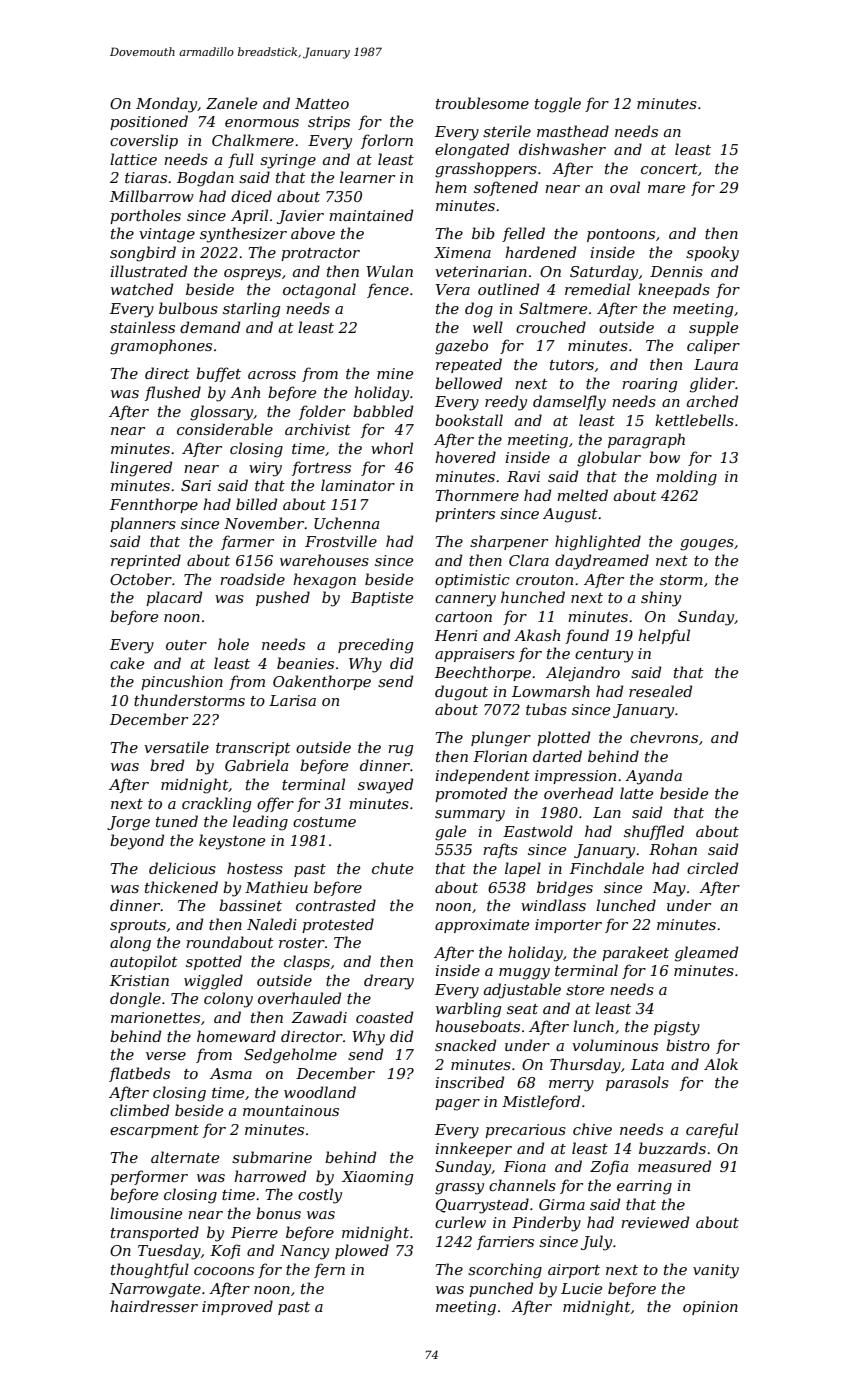  I want to click on coverslip, so click(144, 141).
